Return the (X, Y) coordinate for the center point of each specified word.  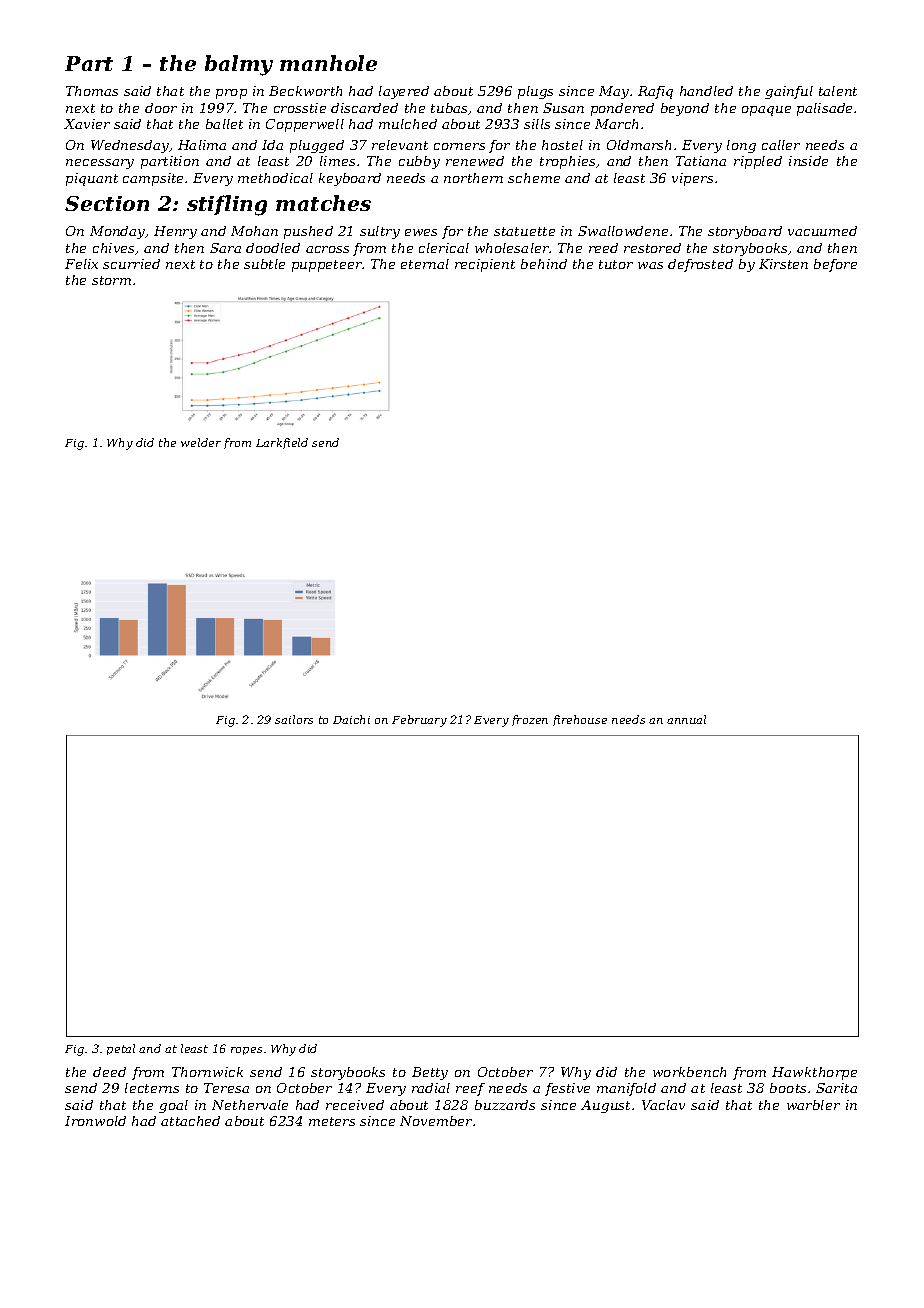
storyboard (745, 232)
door (161, 108)
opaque (766, 111)
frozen (530, 720)
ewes (421, 232)
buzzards (505, 1105)
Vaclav (663, 1105)
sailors (294, 719)
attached (190, 1121)
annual (686, 719)
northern (473, 178)
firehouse (580, 720)
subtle (264, 264)
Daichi (351, 719)
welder (201, 442)
